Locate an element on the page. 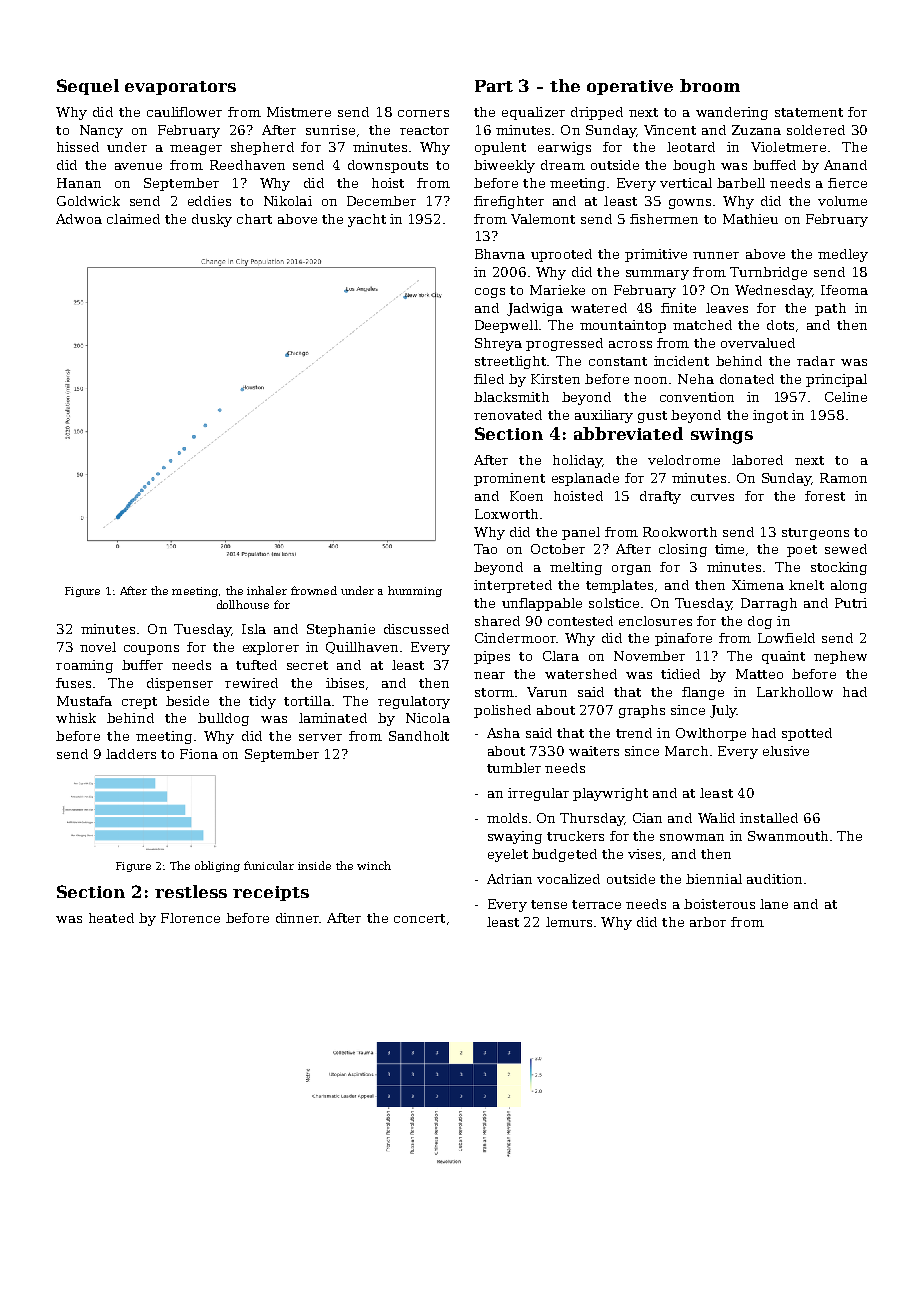 The image size is (924, 1308). Part is located at coordinates (494, 86).
